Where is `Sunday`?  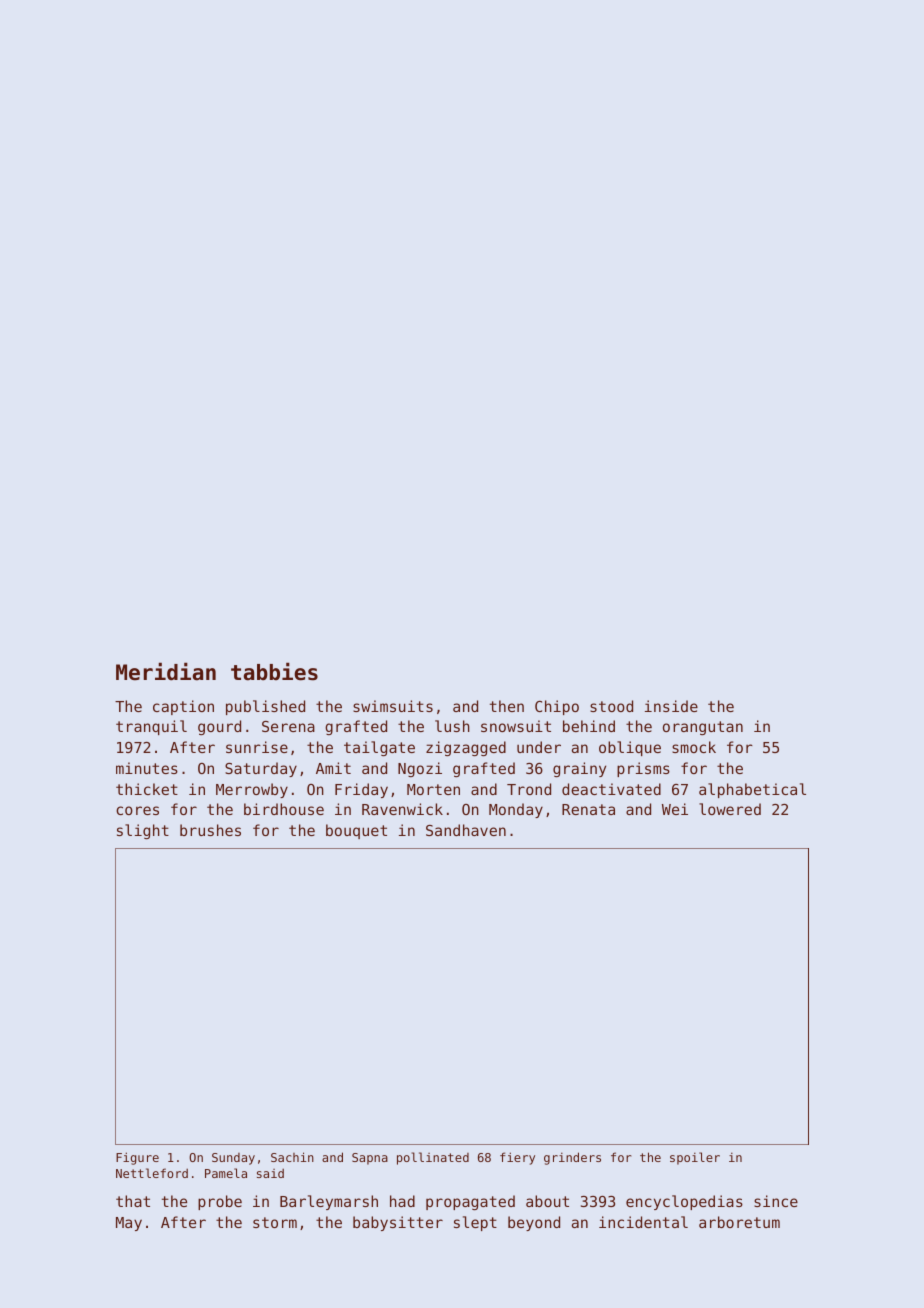 Sunday is located at coordinates (233, 1159).
